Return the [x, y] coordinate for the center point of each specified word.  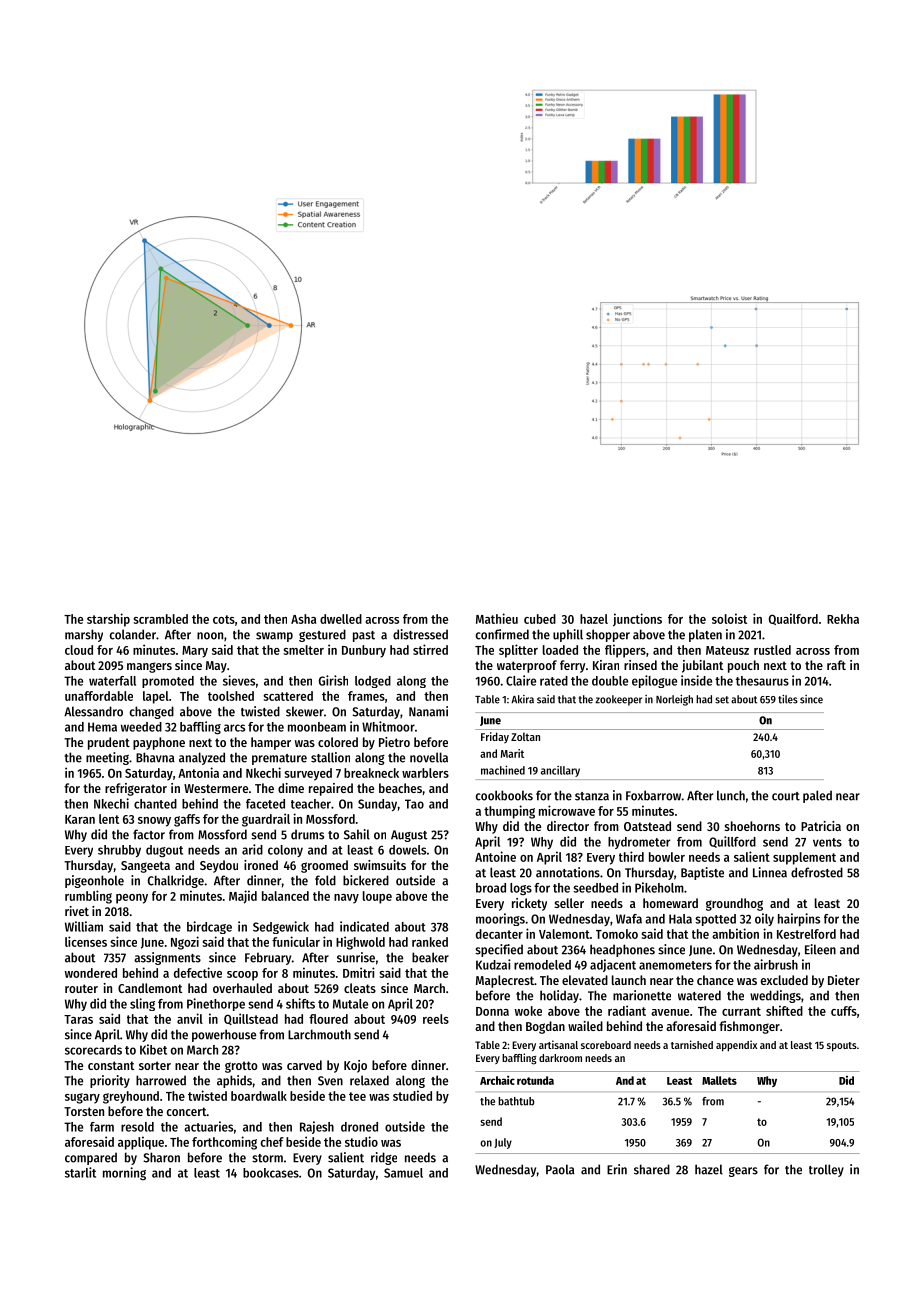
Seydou [219, 866]
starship [108, 620]
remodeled [542, 965]
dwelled [341, 619]
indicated [364, 926]
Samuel [403, 1173]
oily [764, 919]
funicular [296, 941]
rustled [772, 650]
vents [827, 842]
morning [124, 1173]
